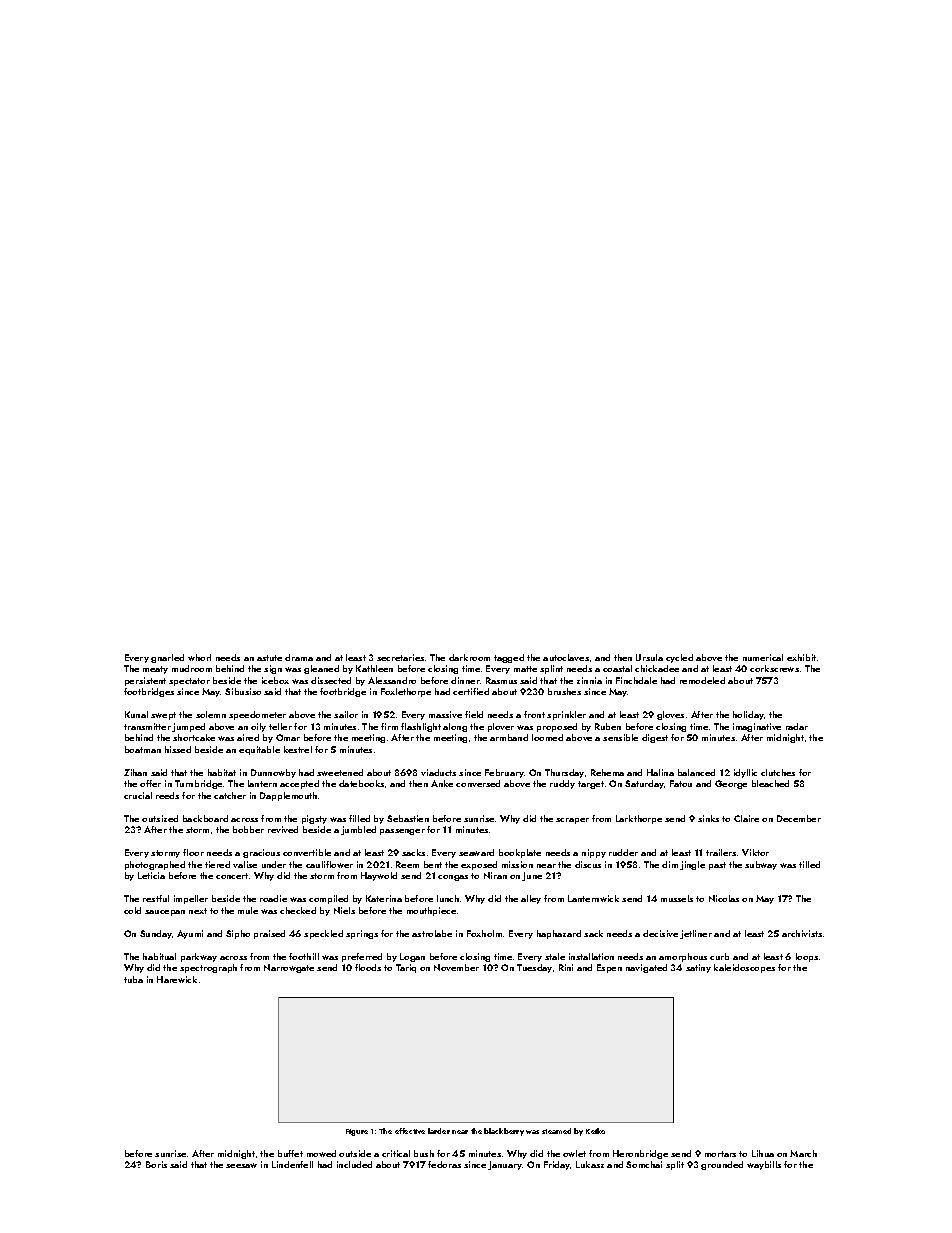 The height and width of the document is (1233, 952). What do you see at coordinates (177, 979) in the document?
I see `Harewick` at bounding box center [177, 979].
